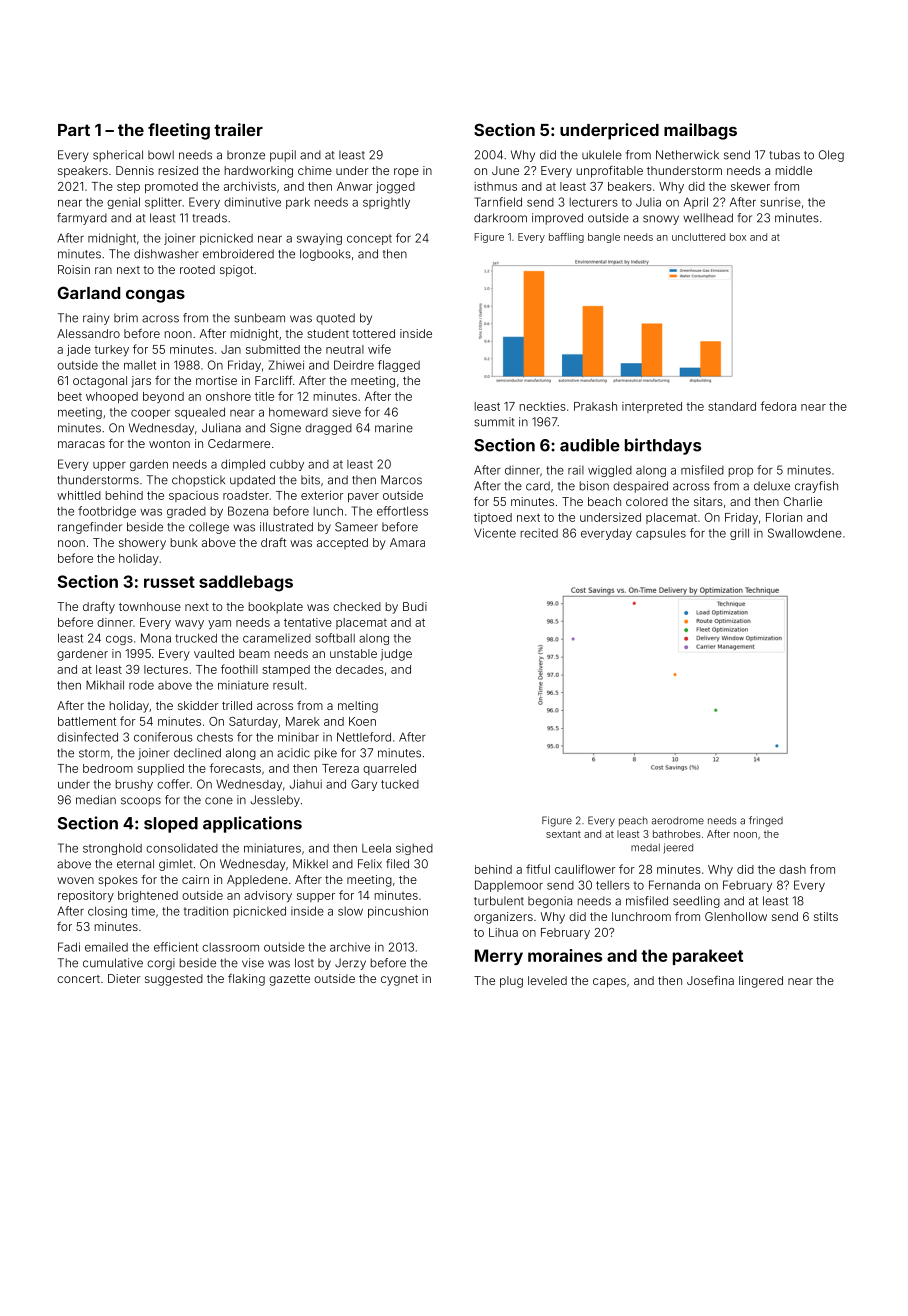  I want to click on judge, so click(396, 655).
